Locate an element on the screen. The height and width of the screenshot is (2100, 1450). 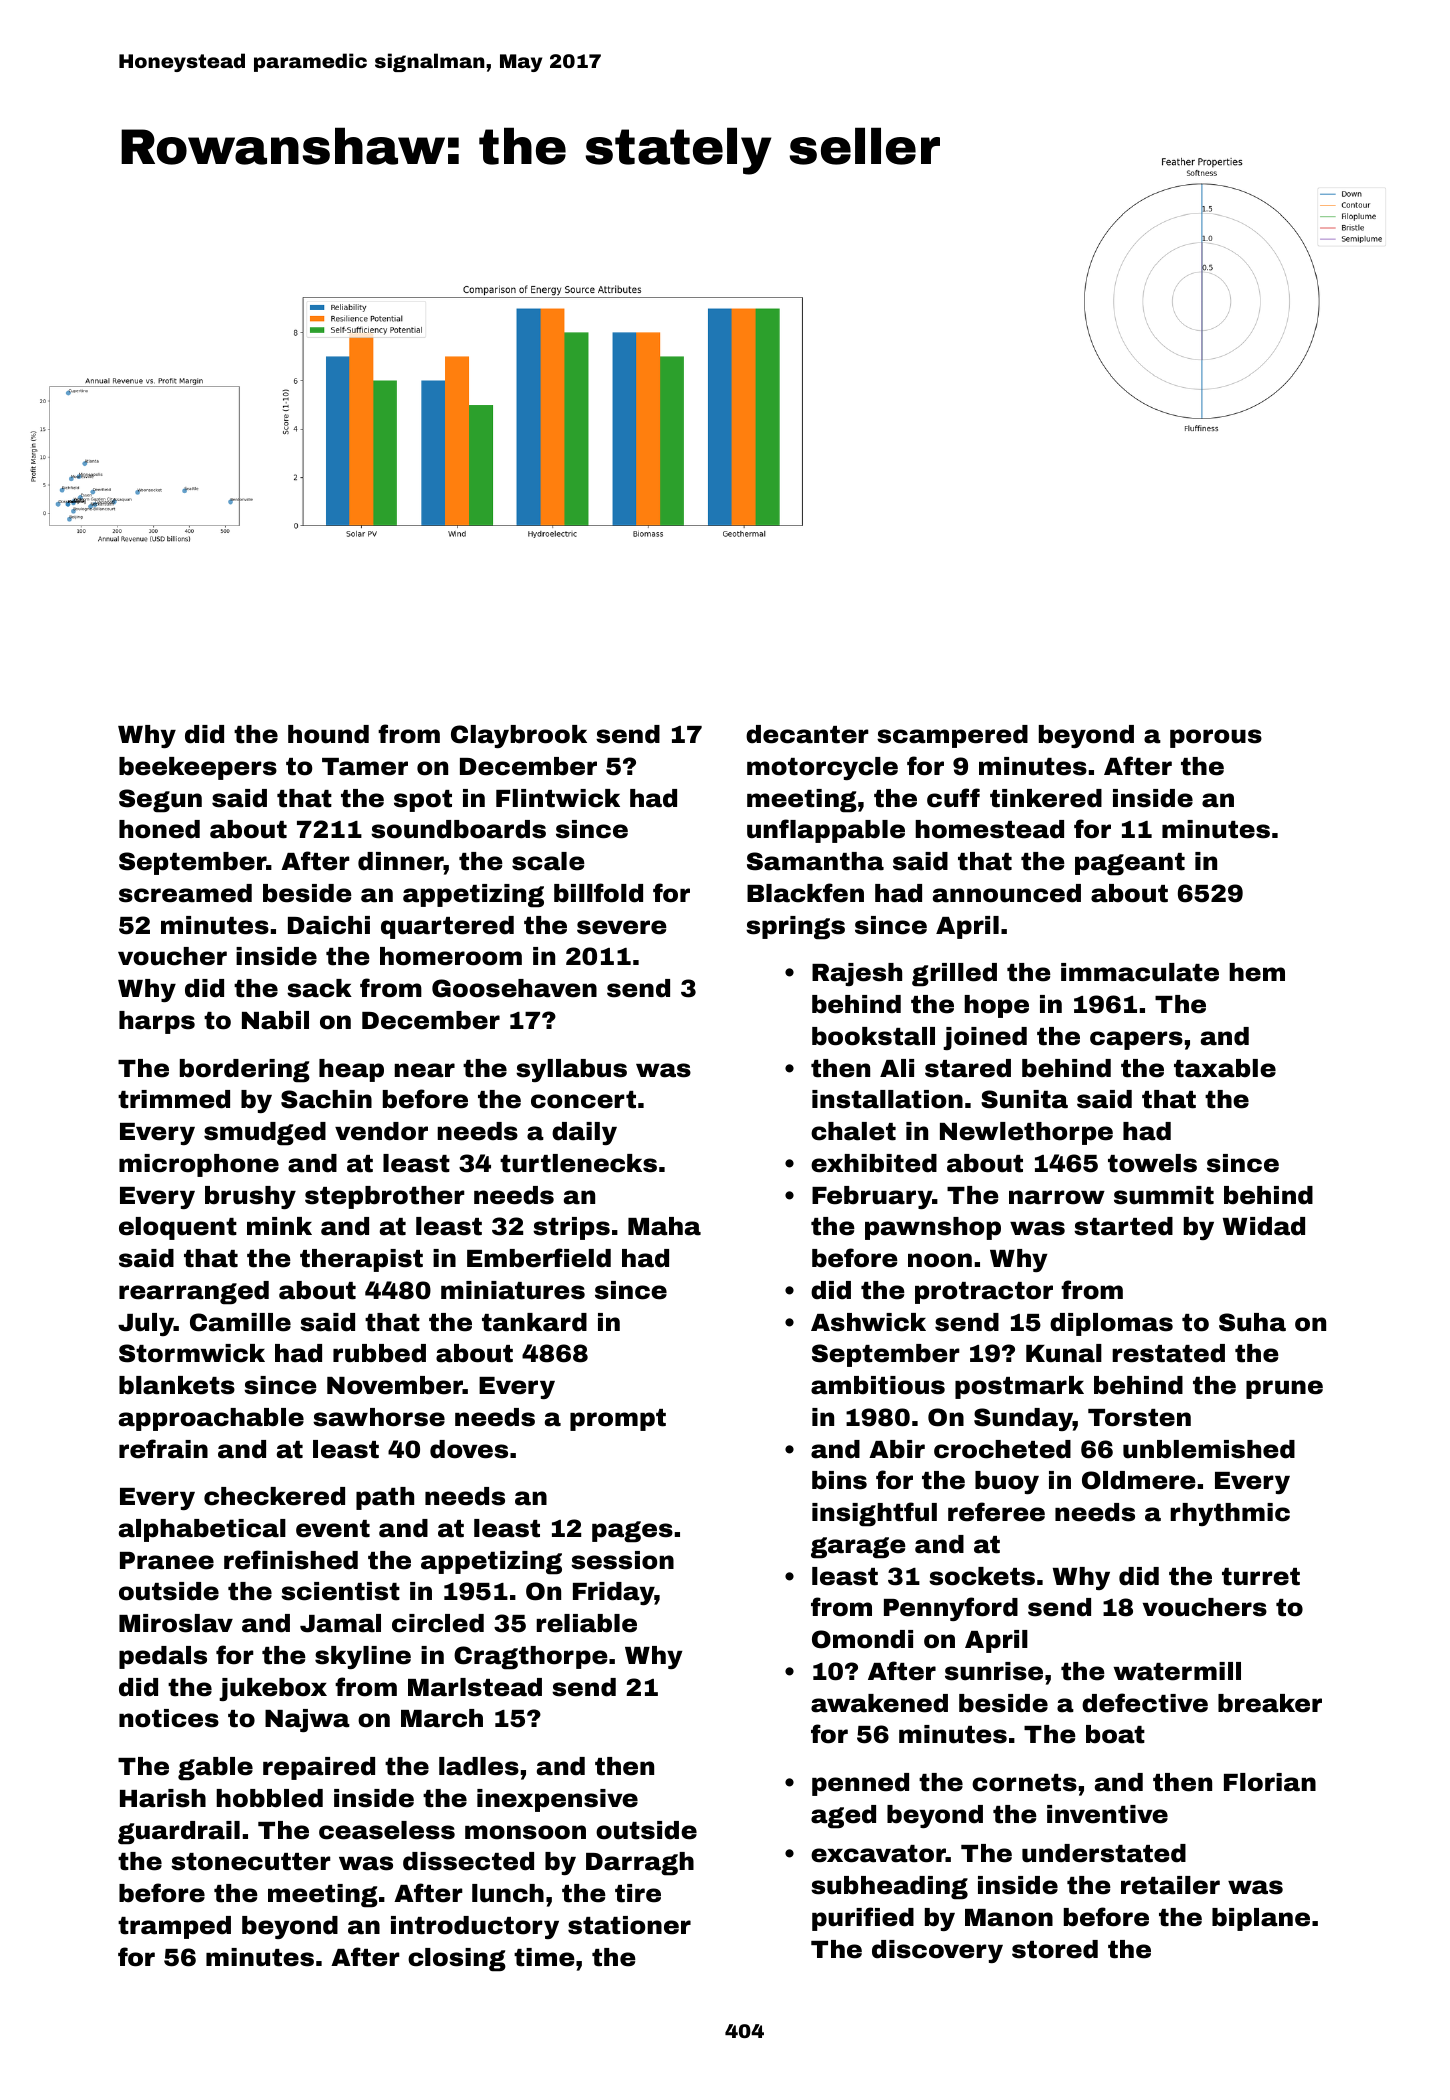
Flintwick is located at coordinates (558, 798).
